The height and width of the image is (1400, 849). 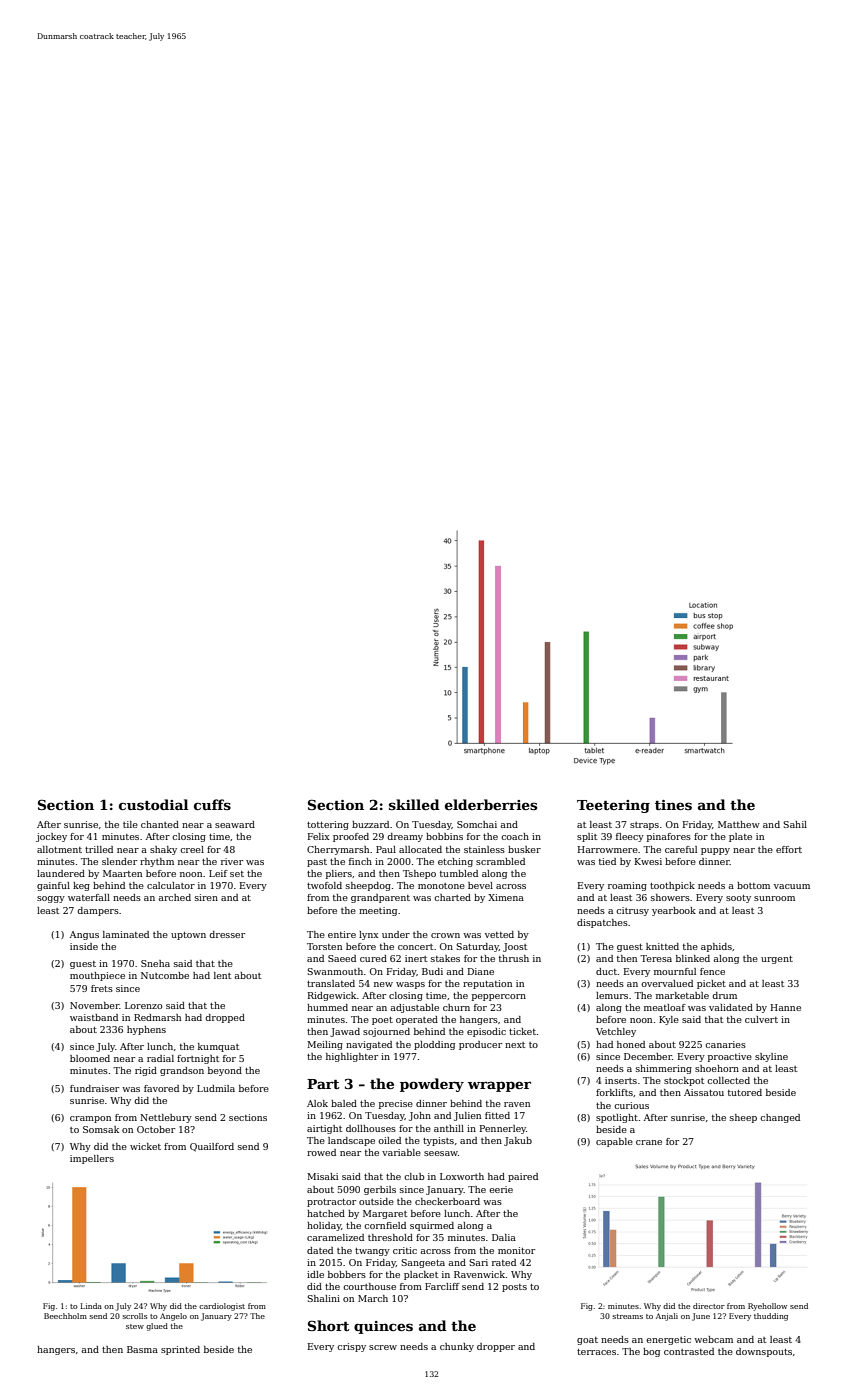 I want to click on Ryehollow, so click(x=768, y=1307).
